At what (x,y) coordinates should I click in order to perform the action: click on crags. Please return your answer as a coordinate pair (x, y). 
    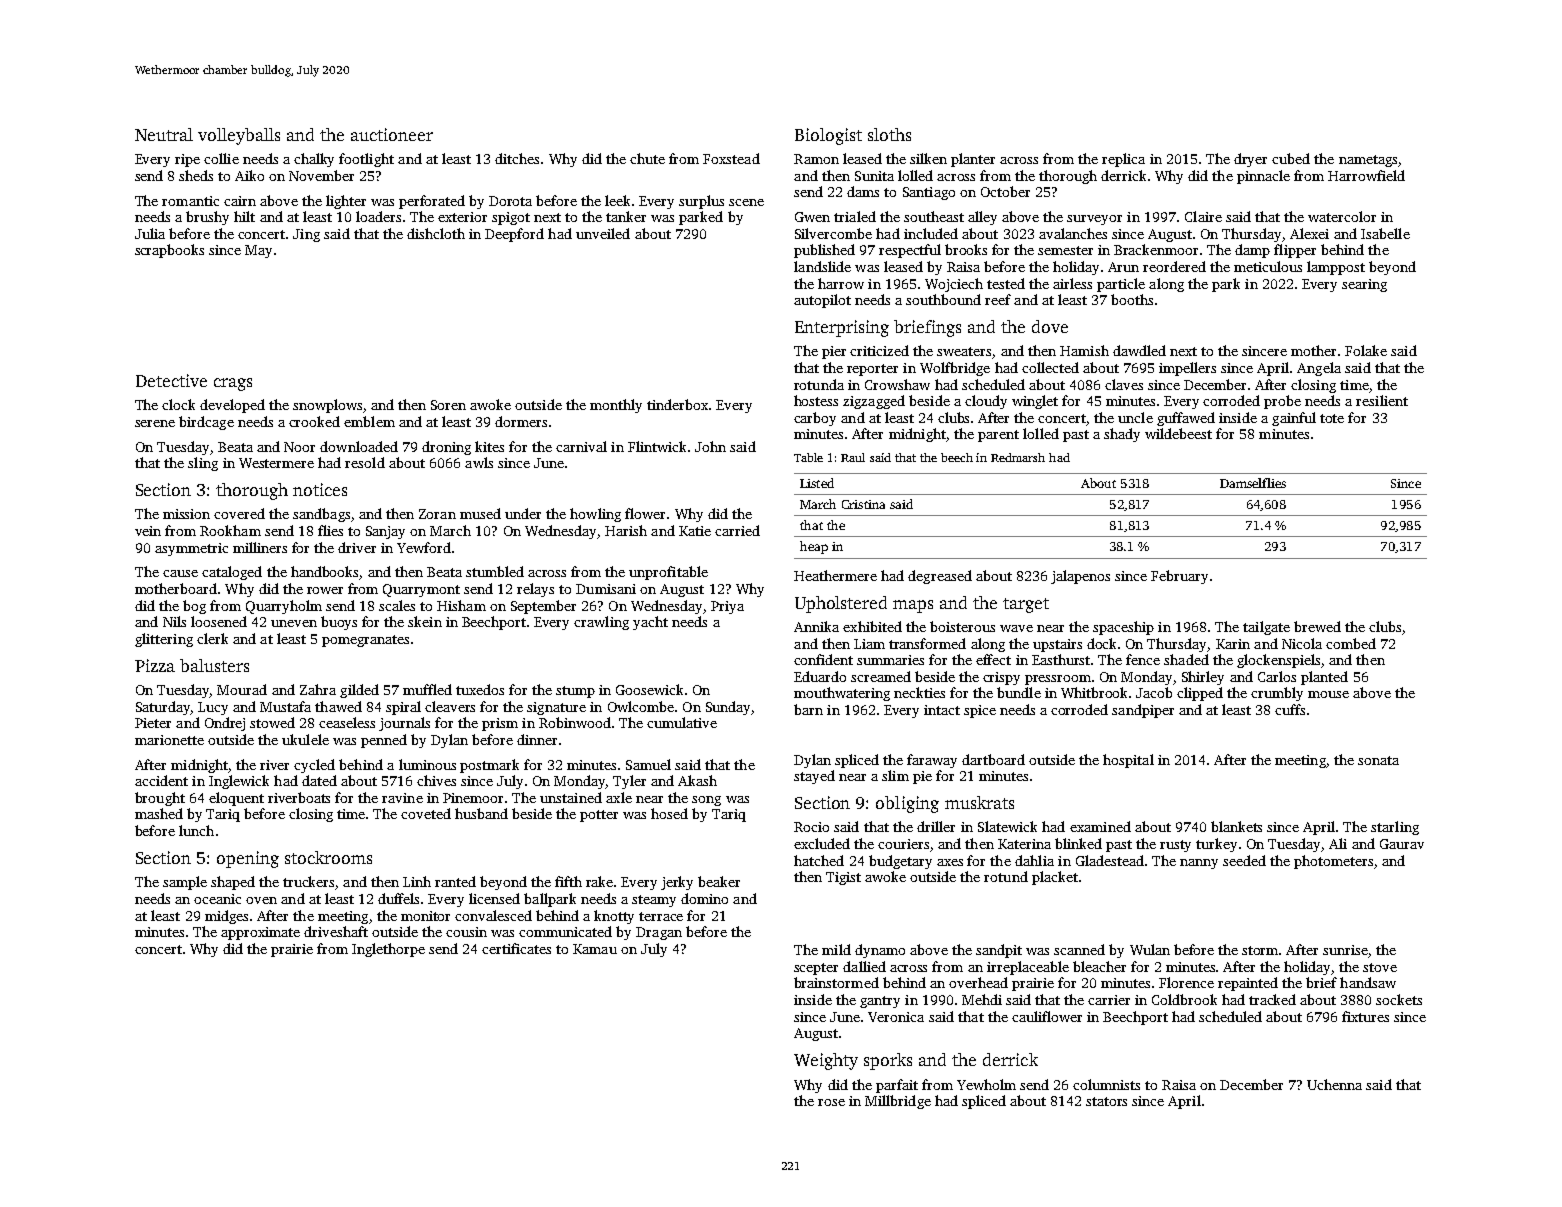
    Looking at the image, I should click on (233, 384).
